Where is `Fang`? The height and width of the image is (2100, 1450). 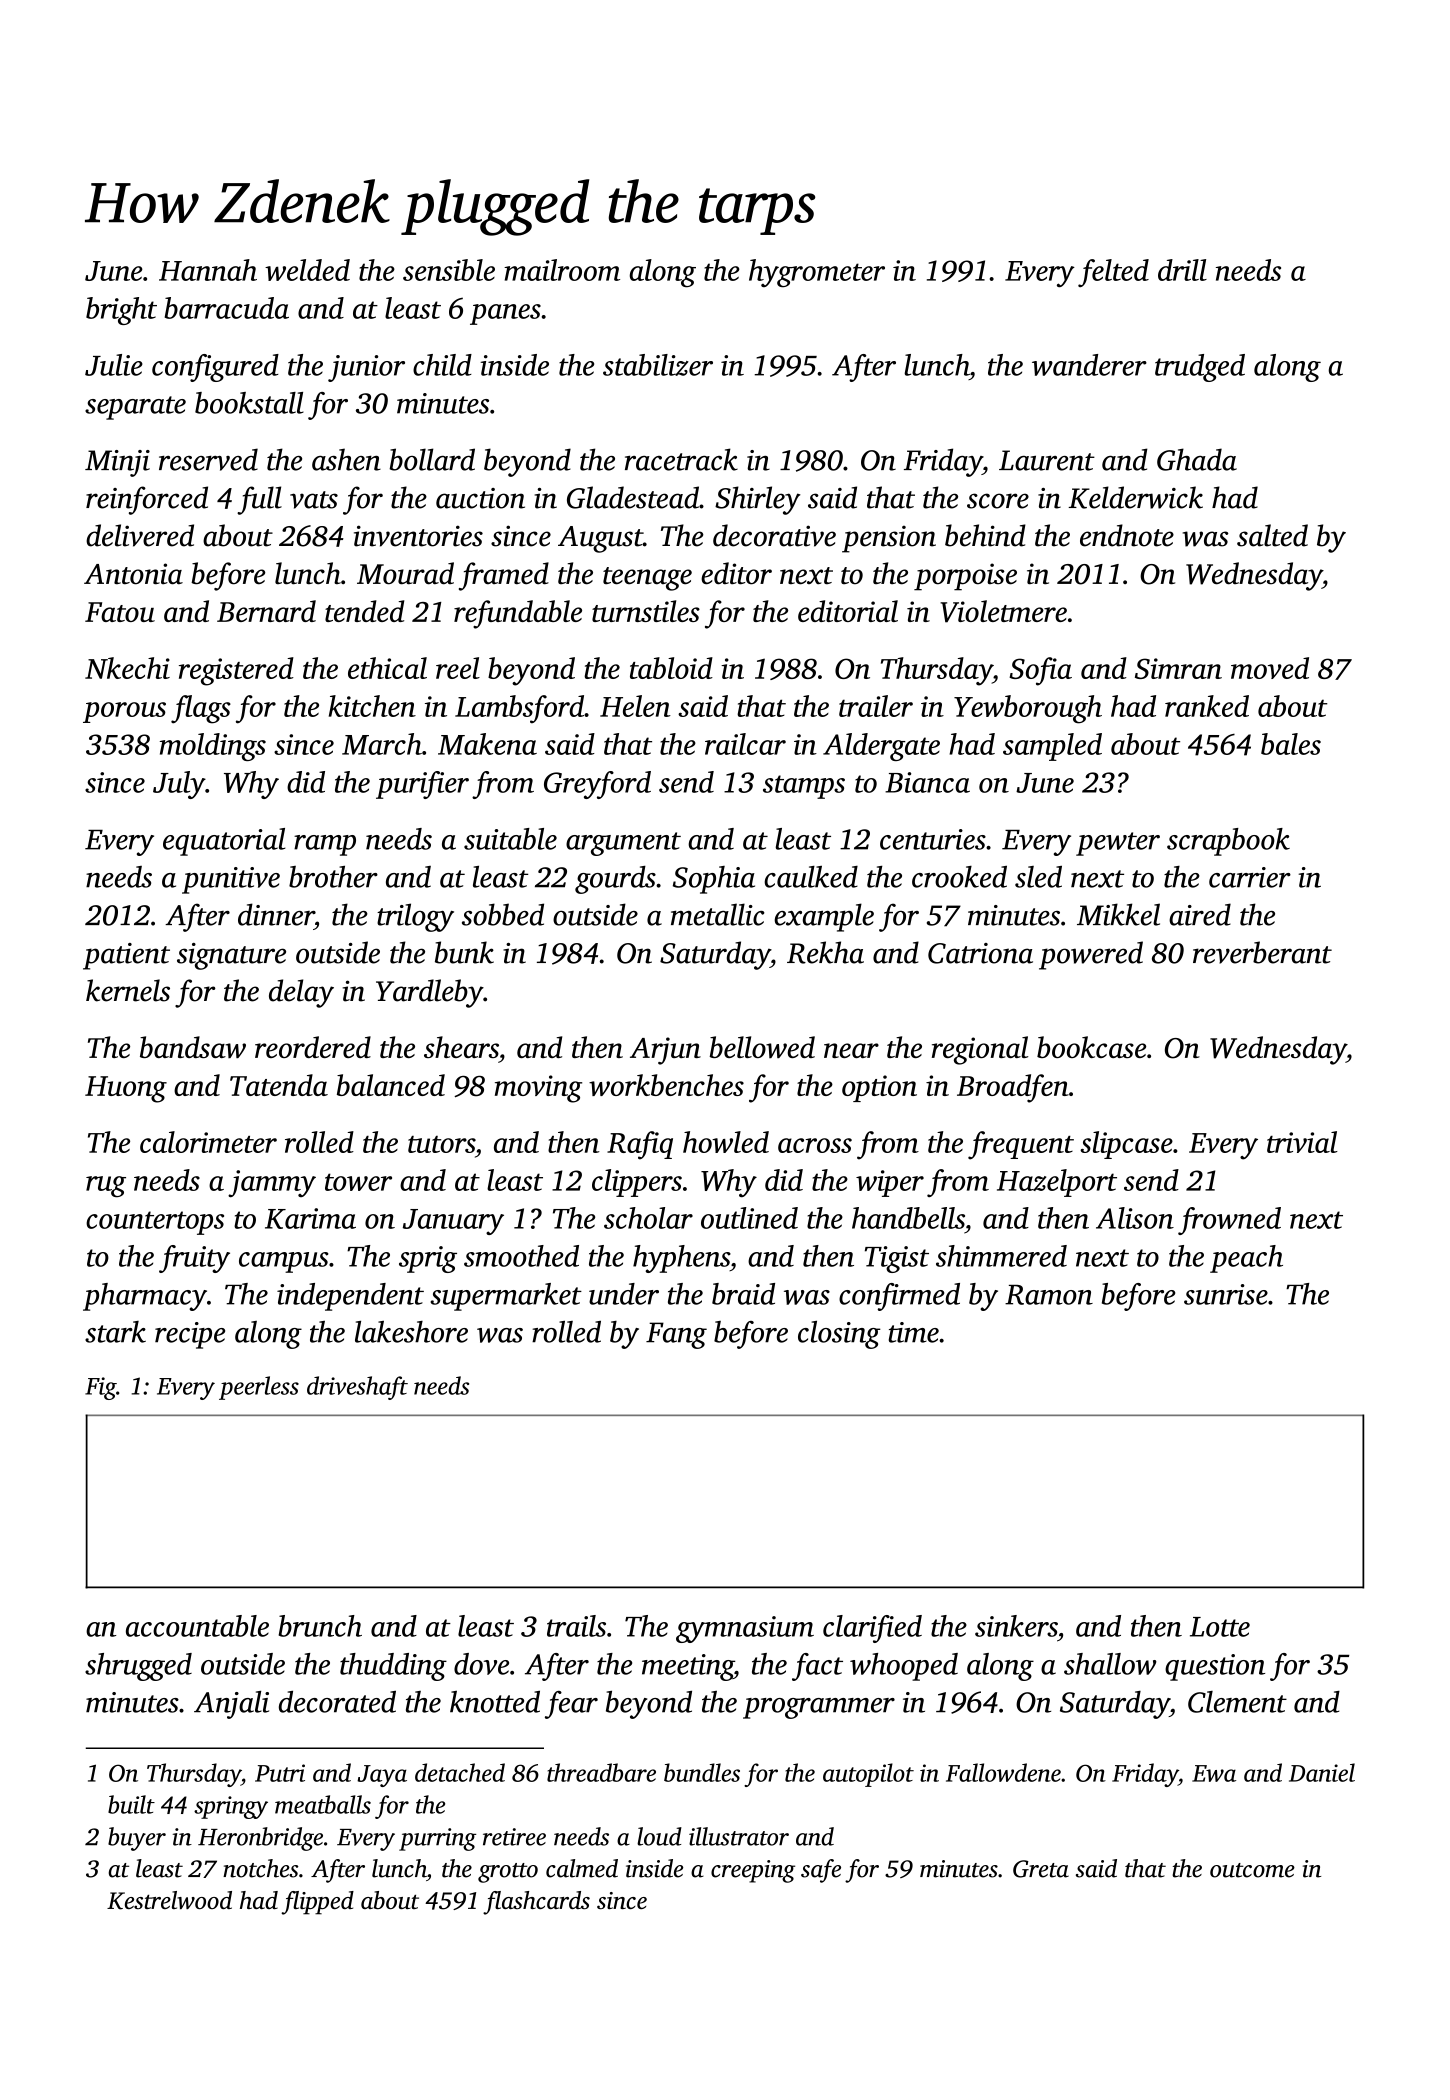 Fang is located at coordinates (676, 1335).
